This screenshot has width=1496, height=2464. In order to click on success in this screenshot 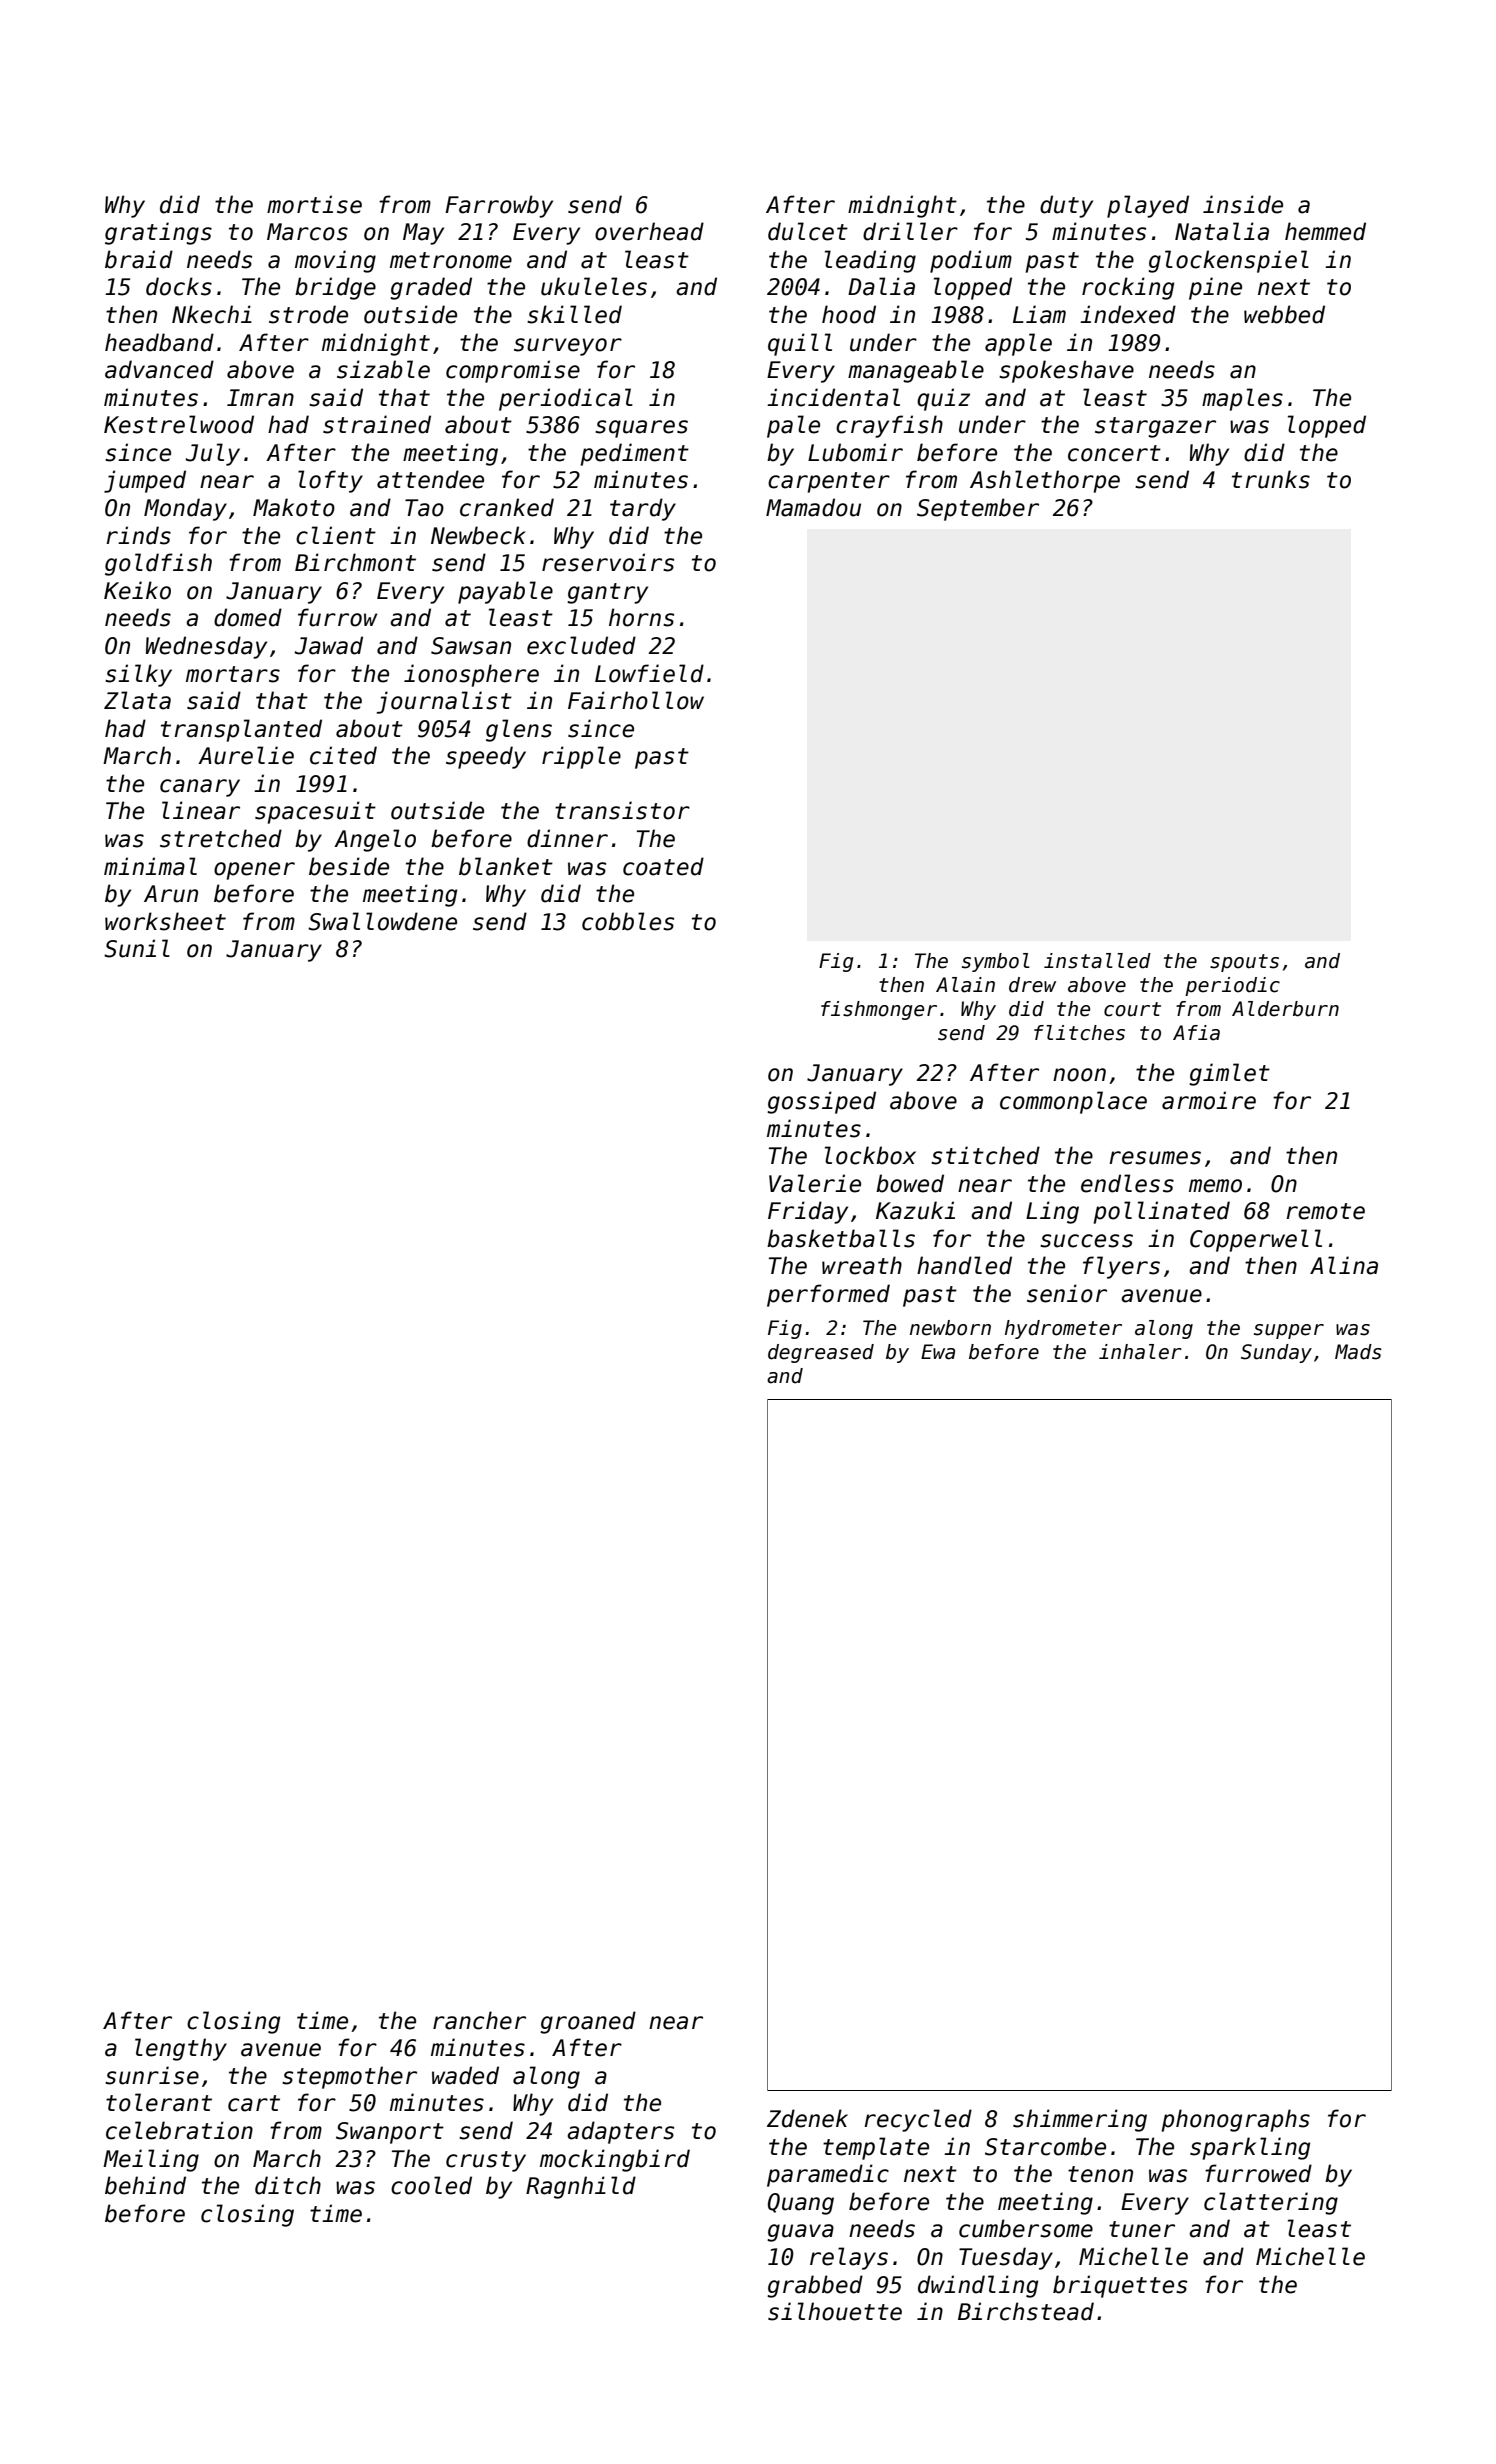, I will do `click(1086, 1241)`.
